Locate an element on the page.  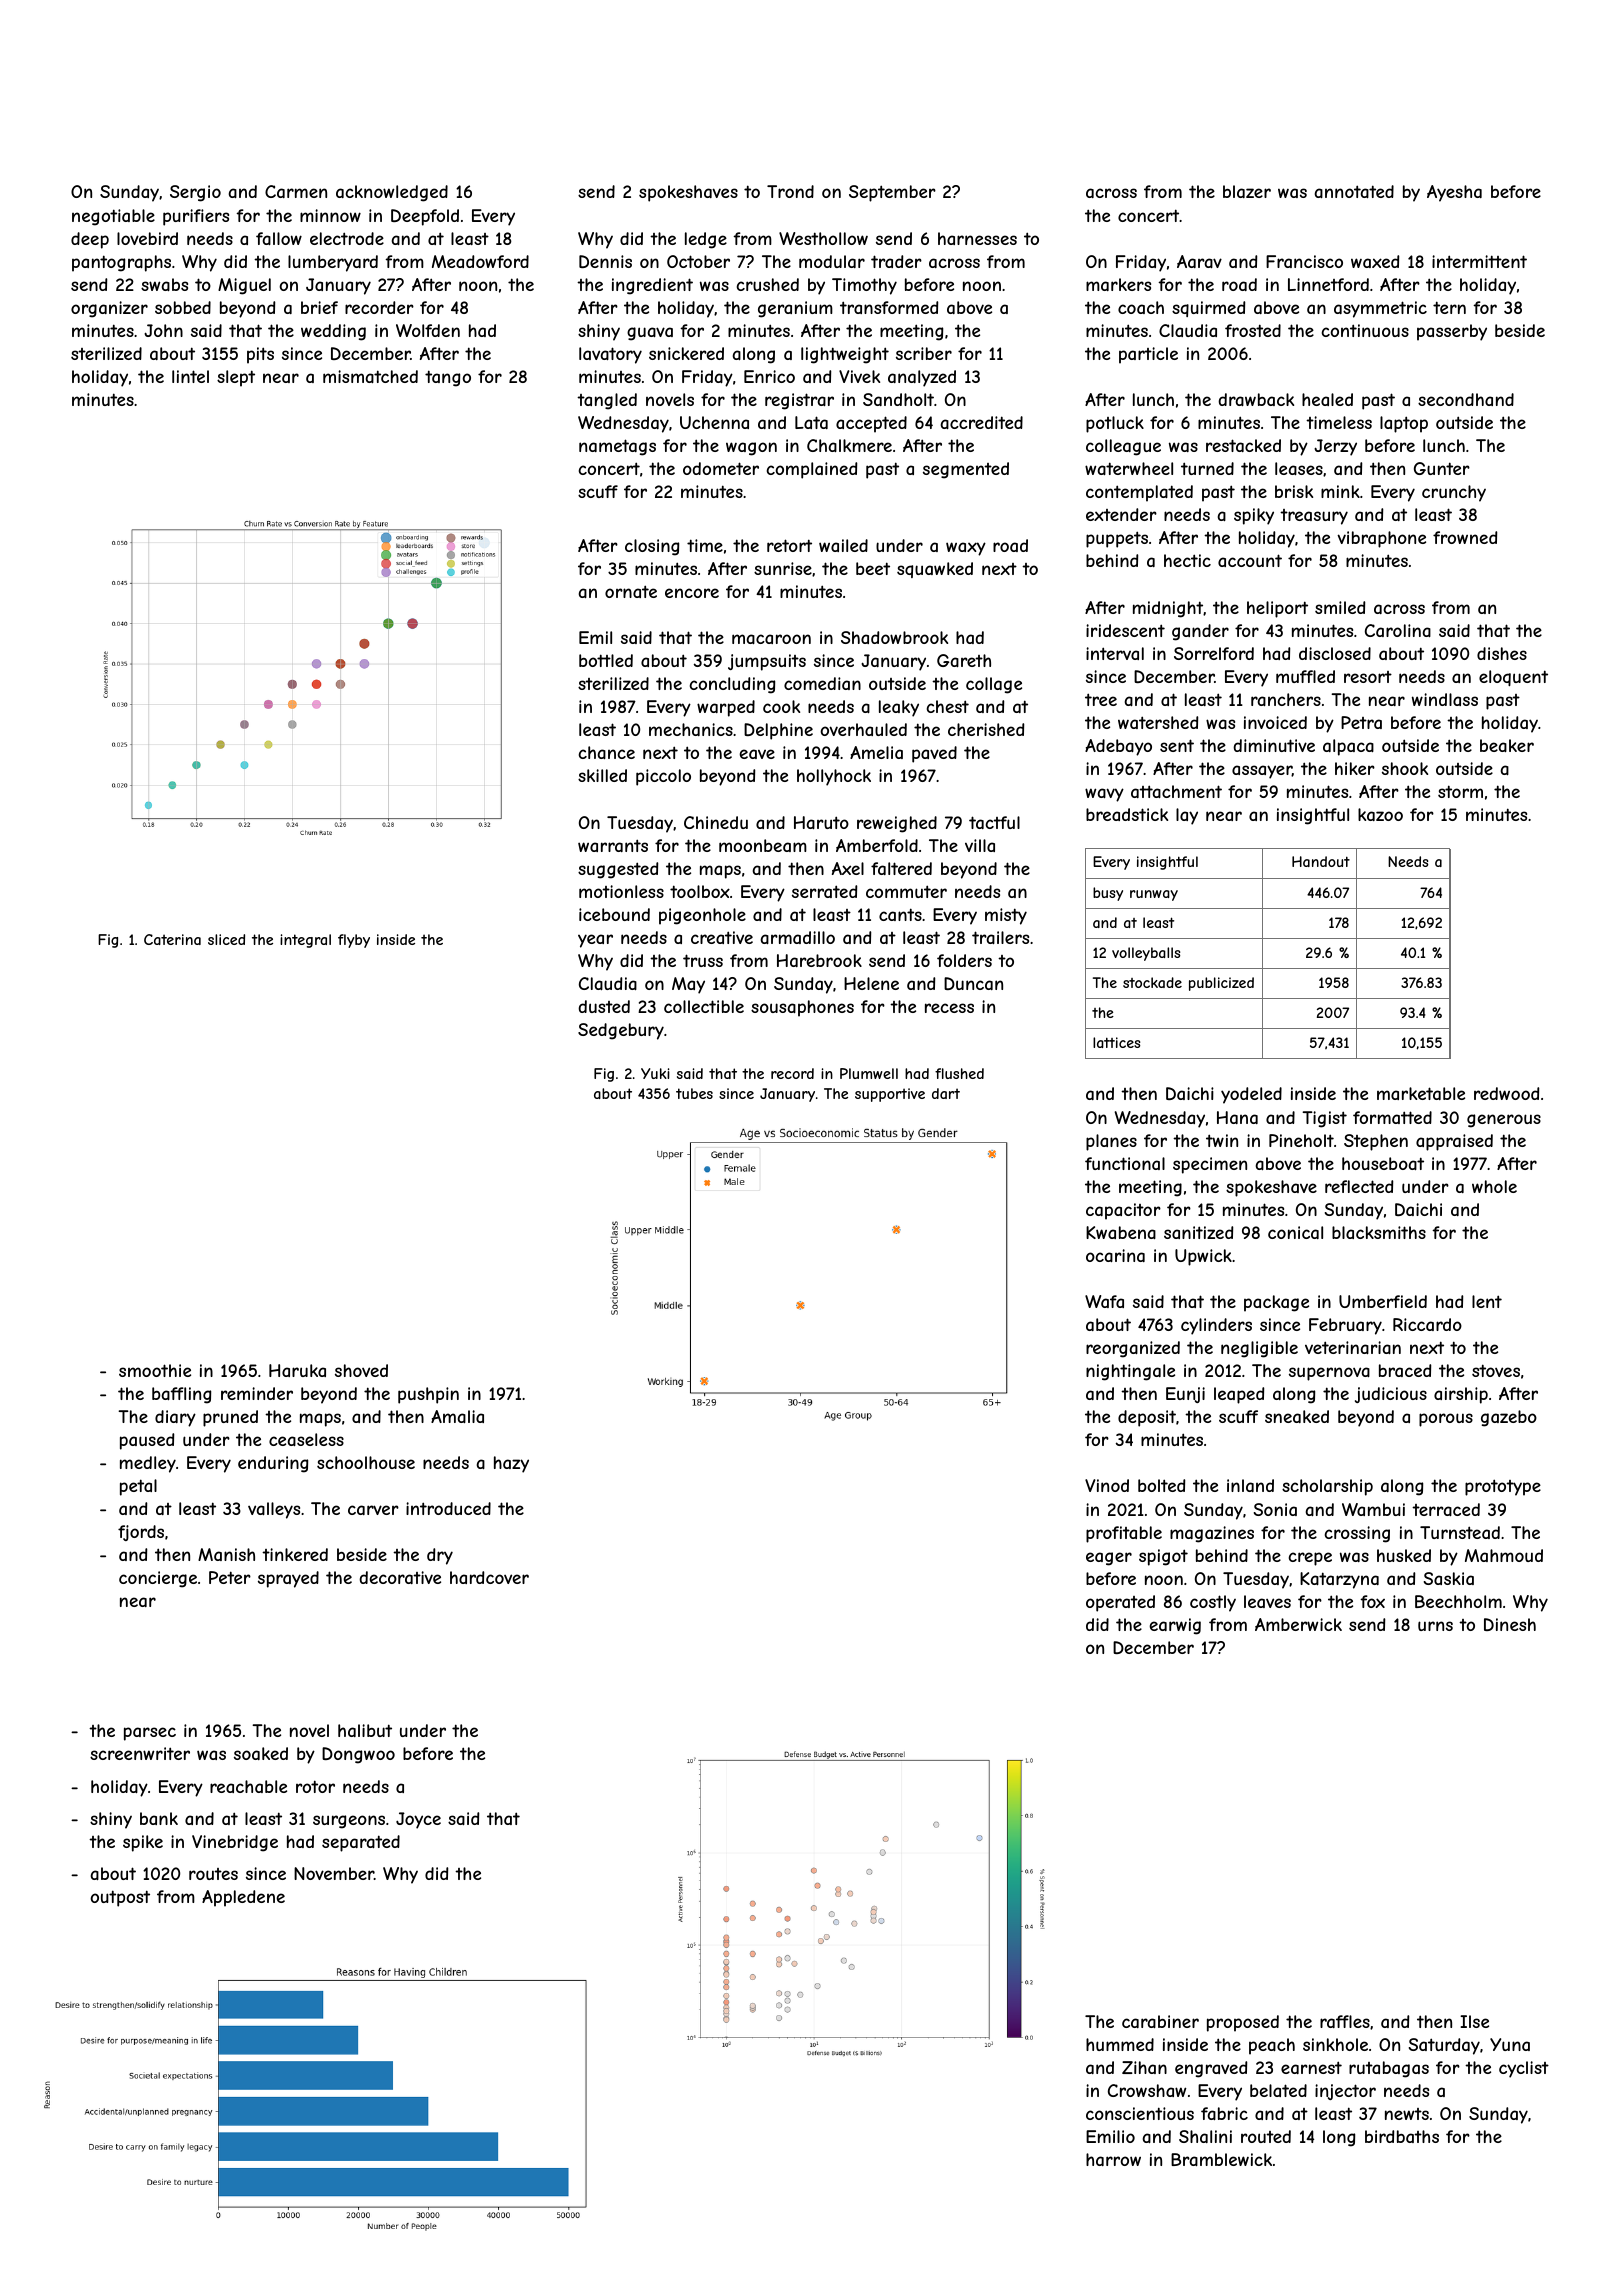
Amberwick is located at coordinates (1298, 1624).
